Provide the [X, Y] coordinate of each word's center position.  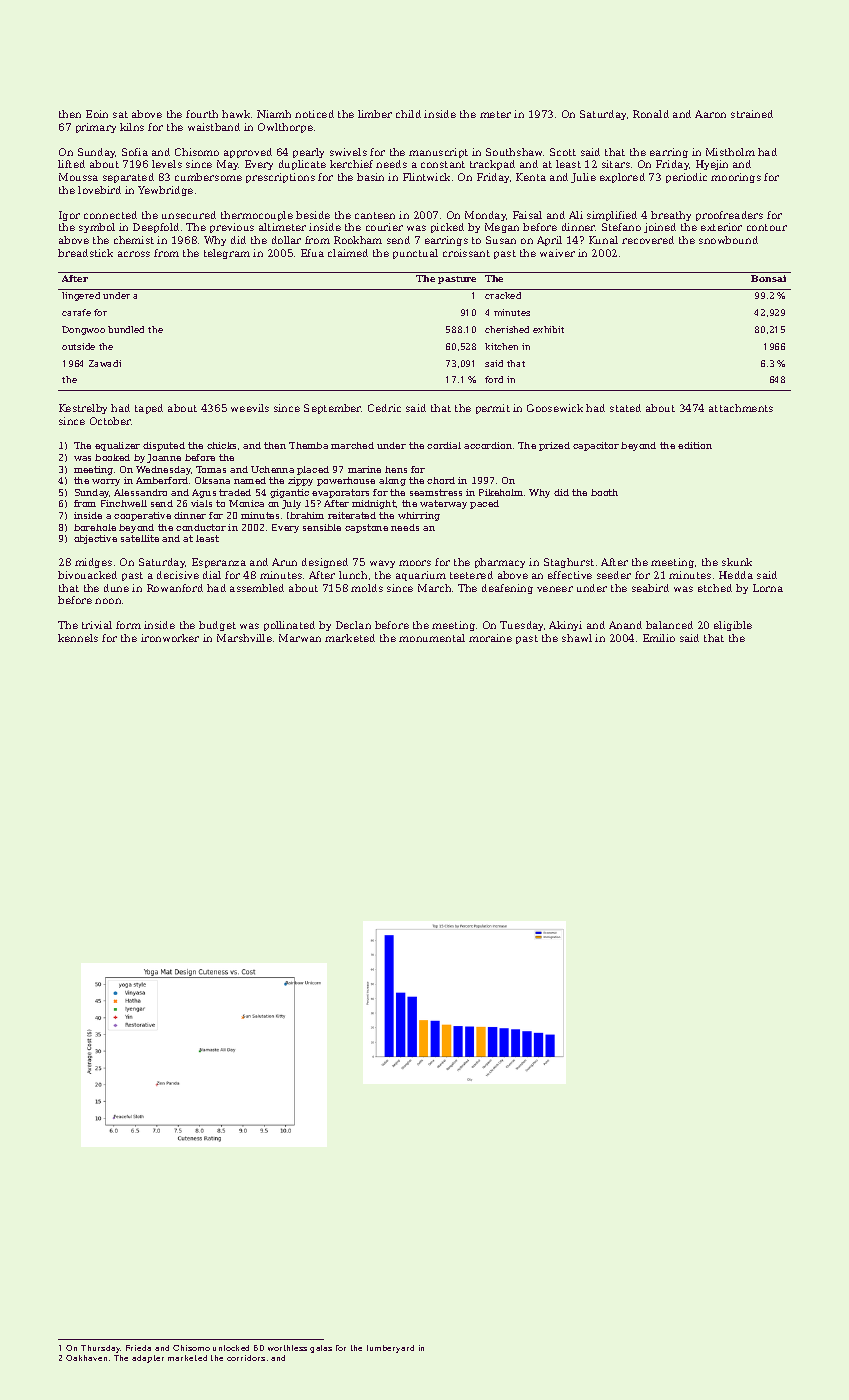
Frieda [138, 1348]
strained [752, 114]
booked [112, 457]
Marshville [244, 638]
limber [375, 114]
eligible [733, 626]
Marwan [300, 638]
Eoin [97, 114]
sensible [322, 527]
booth [604, 492]
